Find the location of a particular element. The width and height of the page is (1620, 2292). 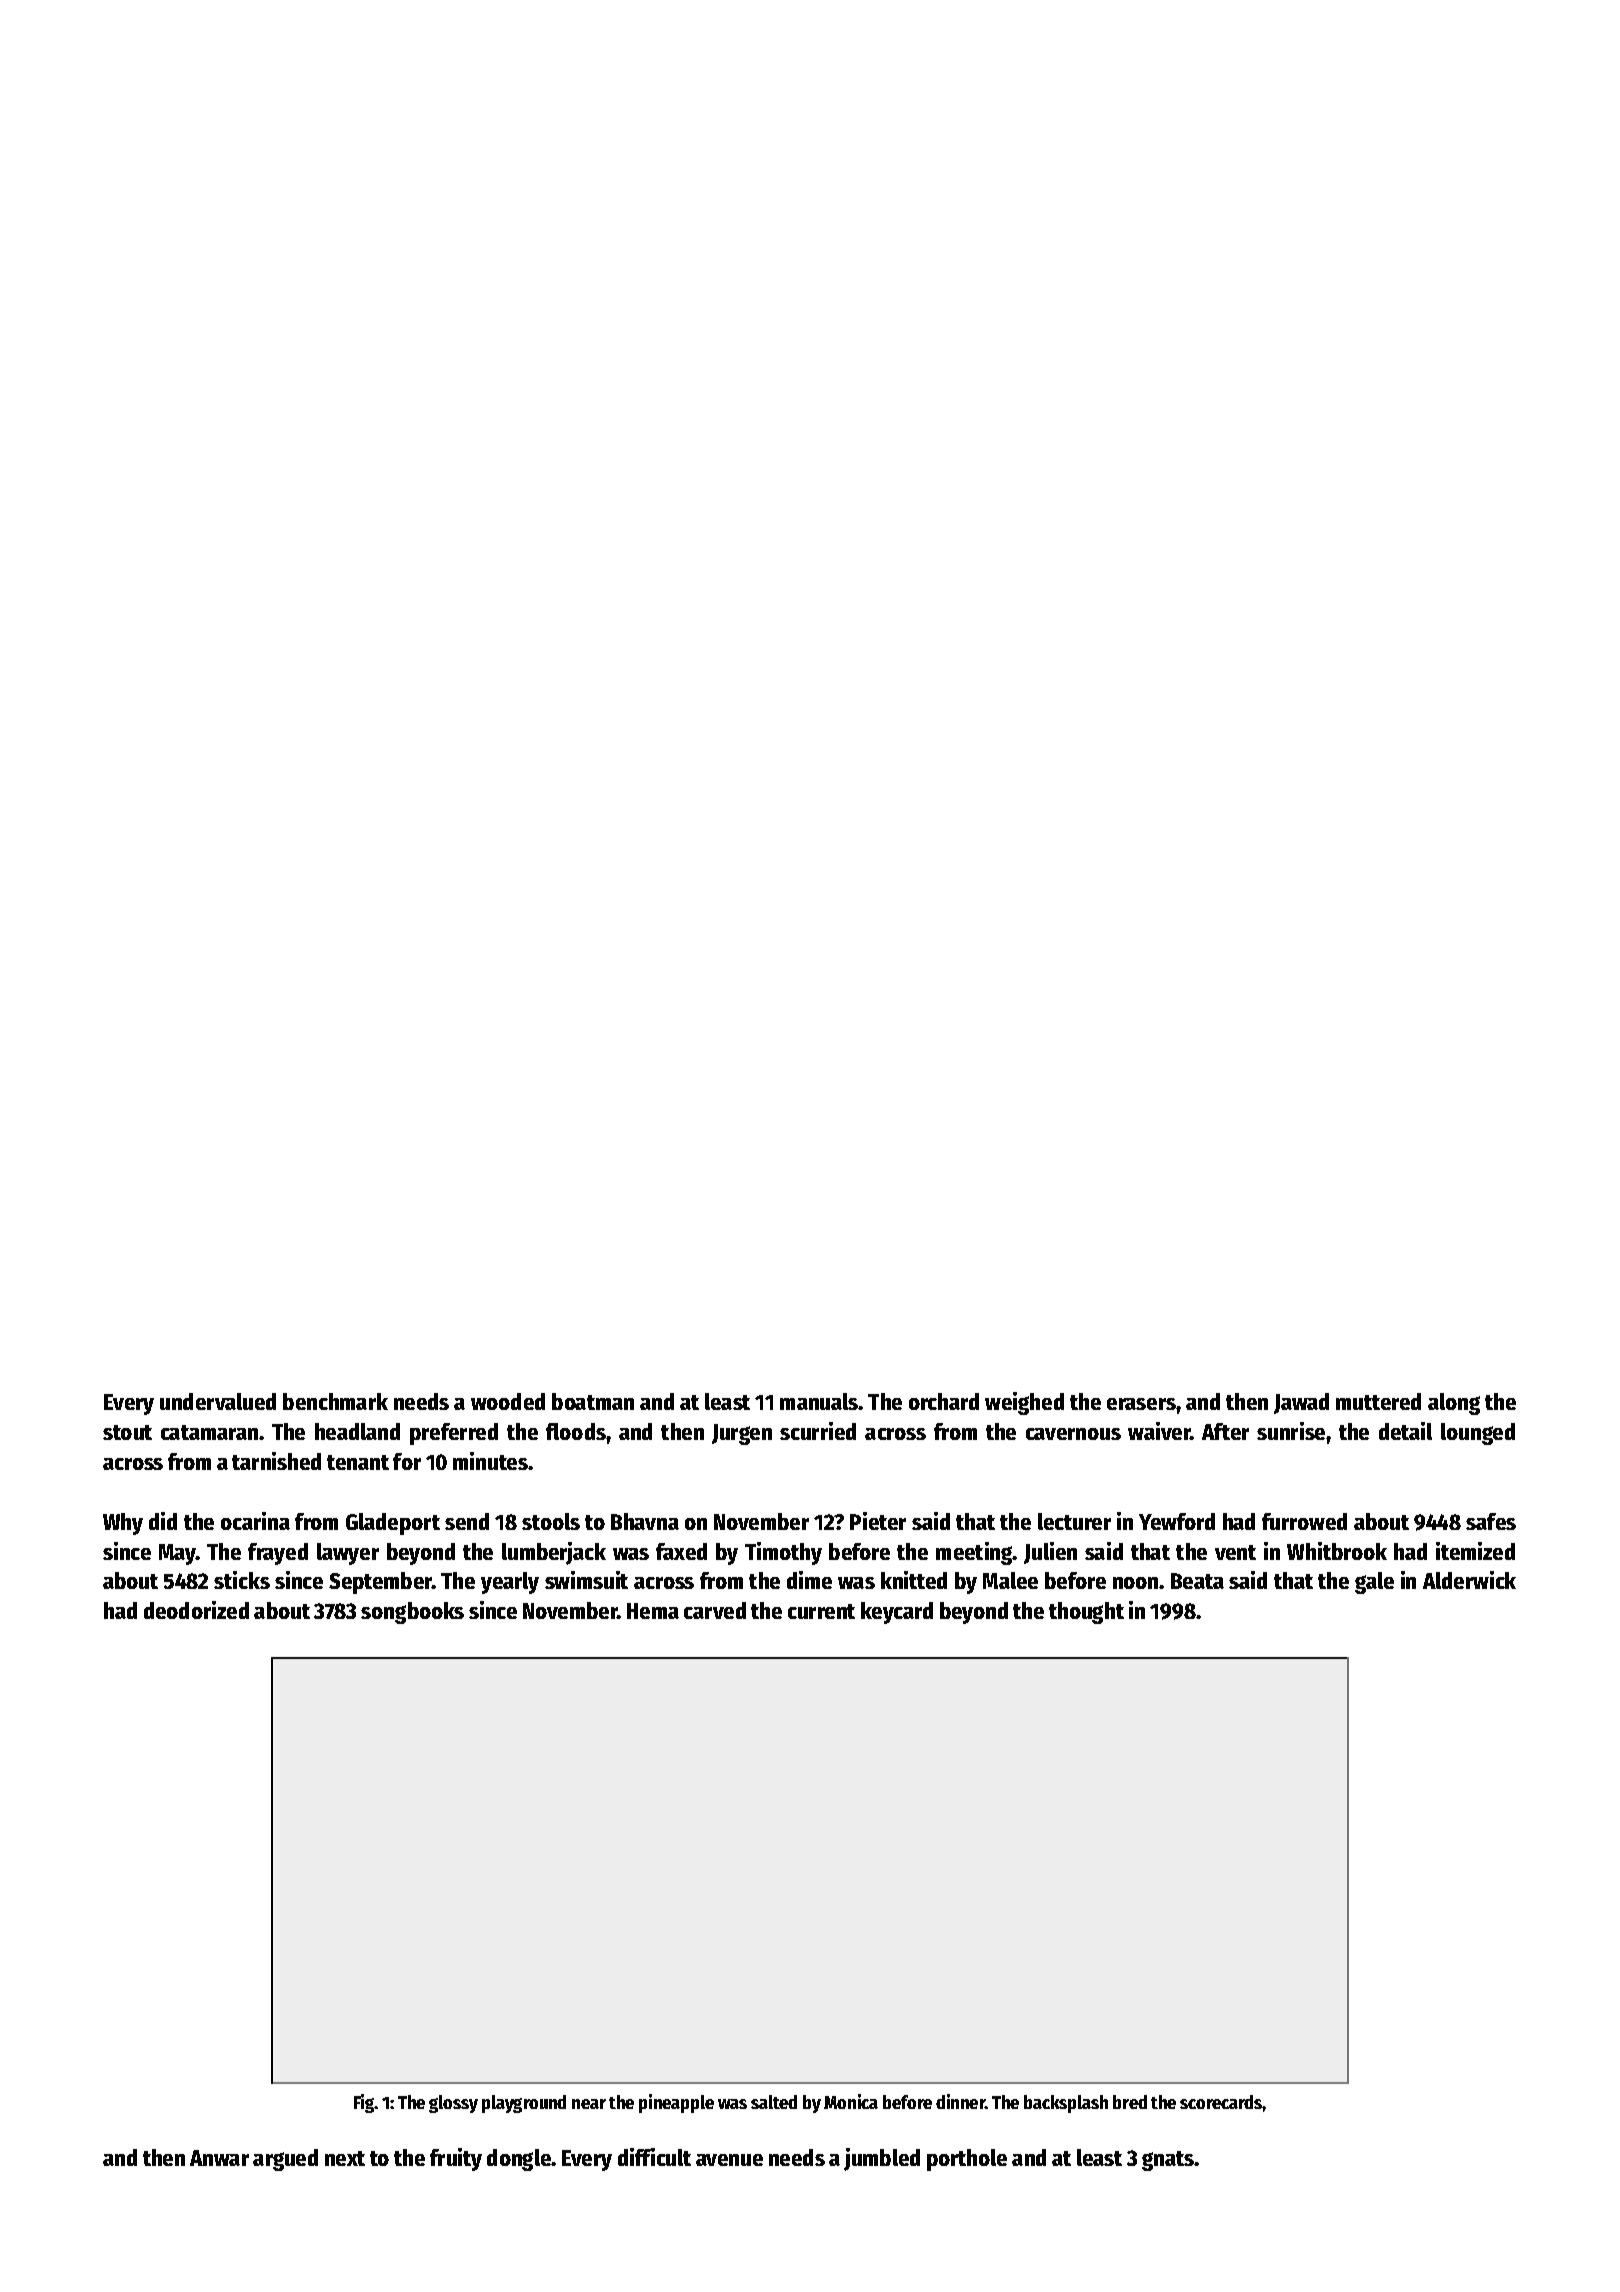

scorecards is located at coordinates (1221, 2102).
